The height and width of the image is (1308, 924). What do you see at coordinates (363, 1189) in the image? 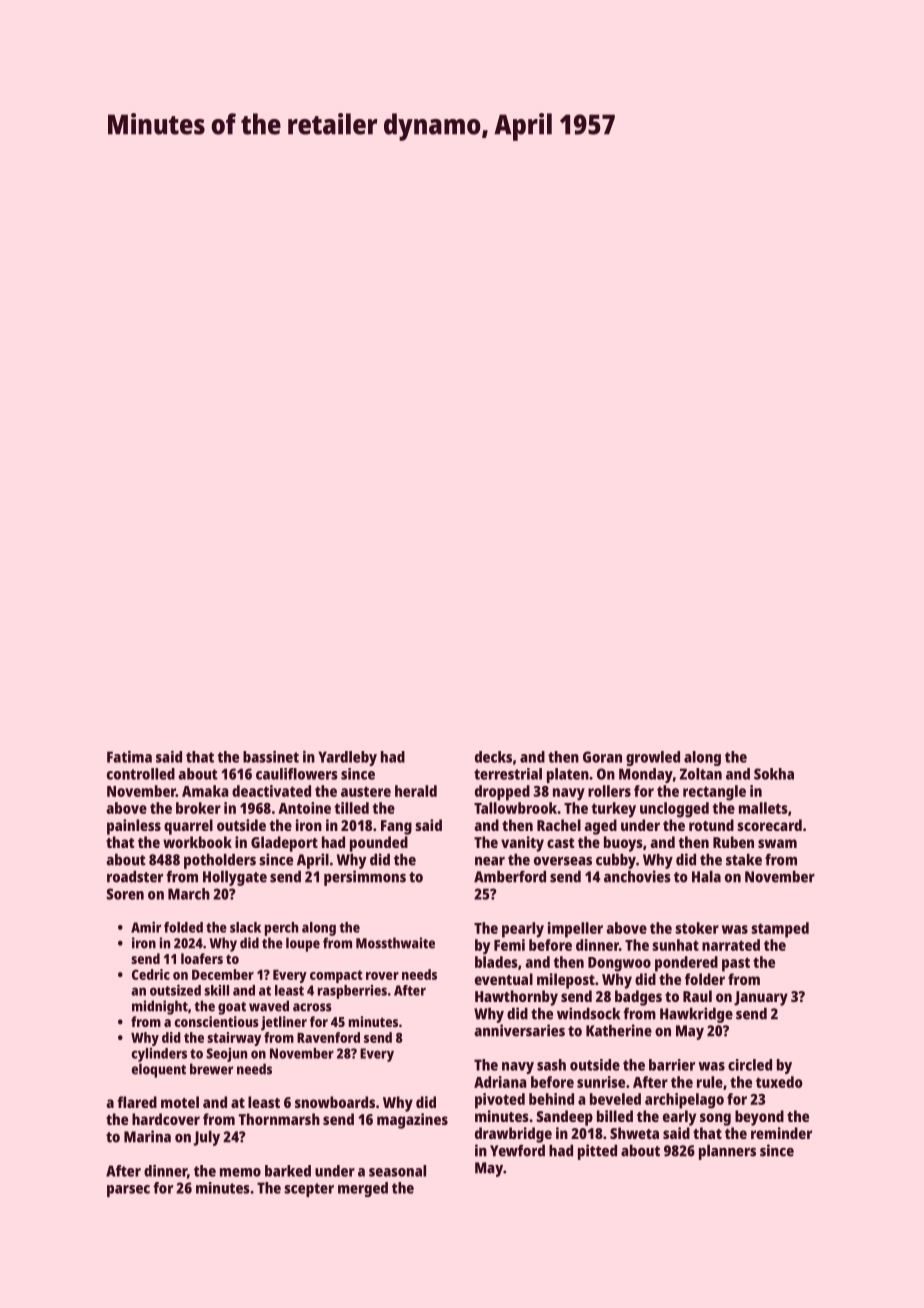
I see `merged` at bounding box center [363, 1189].
